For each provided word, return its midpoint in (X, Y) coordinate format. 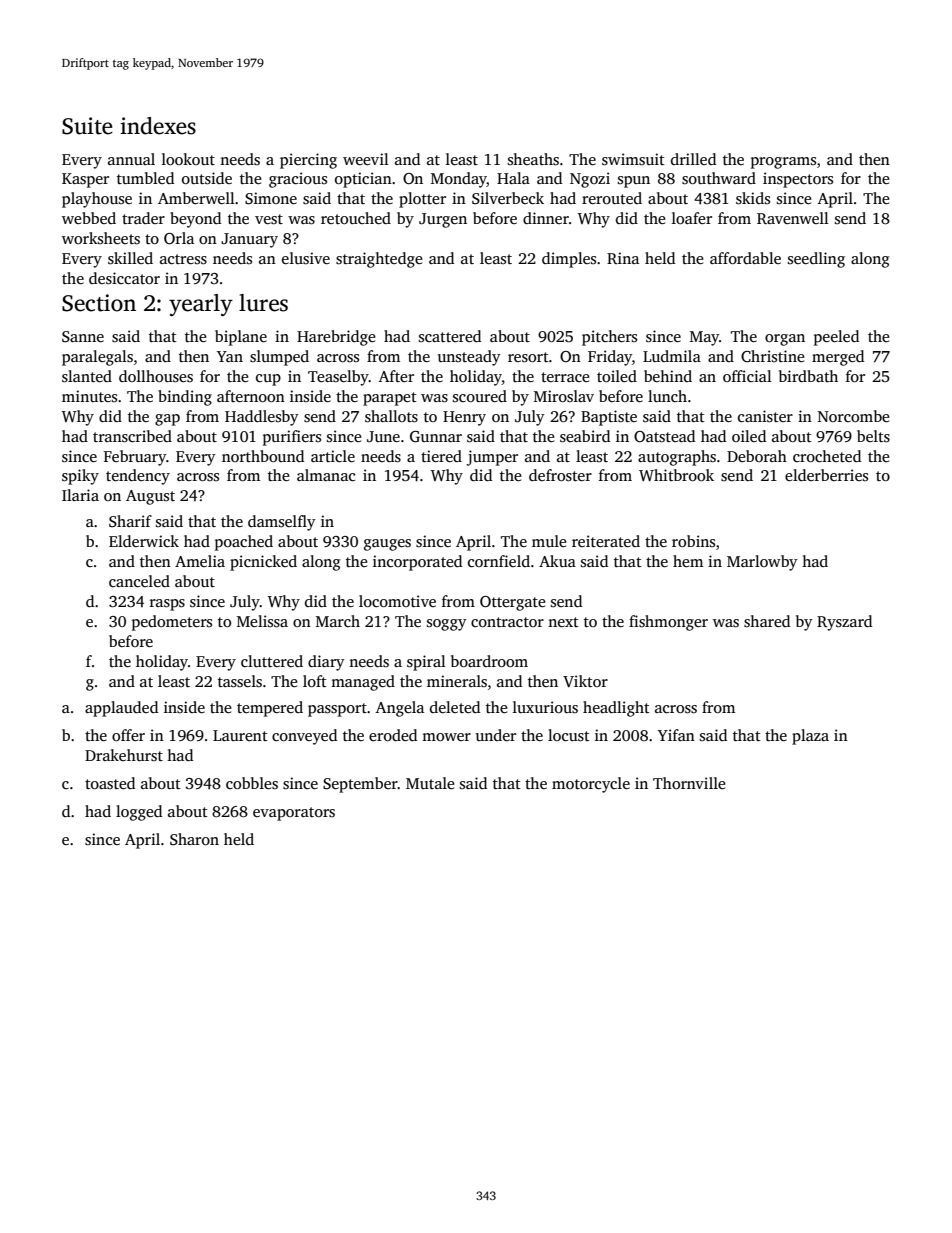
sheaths (533, 159)
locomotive (397, 601)
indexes (158, 126)
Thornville (689, 783)
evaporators (294, 814)
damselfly (282, 523)
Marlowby (762, 563)
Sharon (194, 839)
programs (783, 163)
